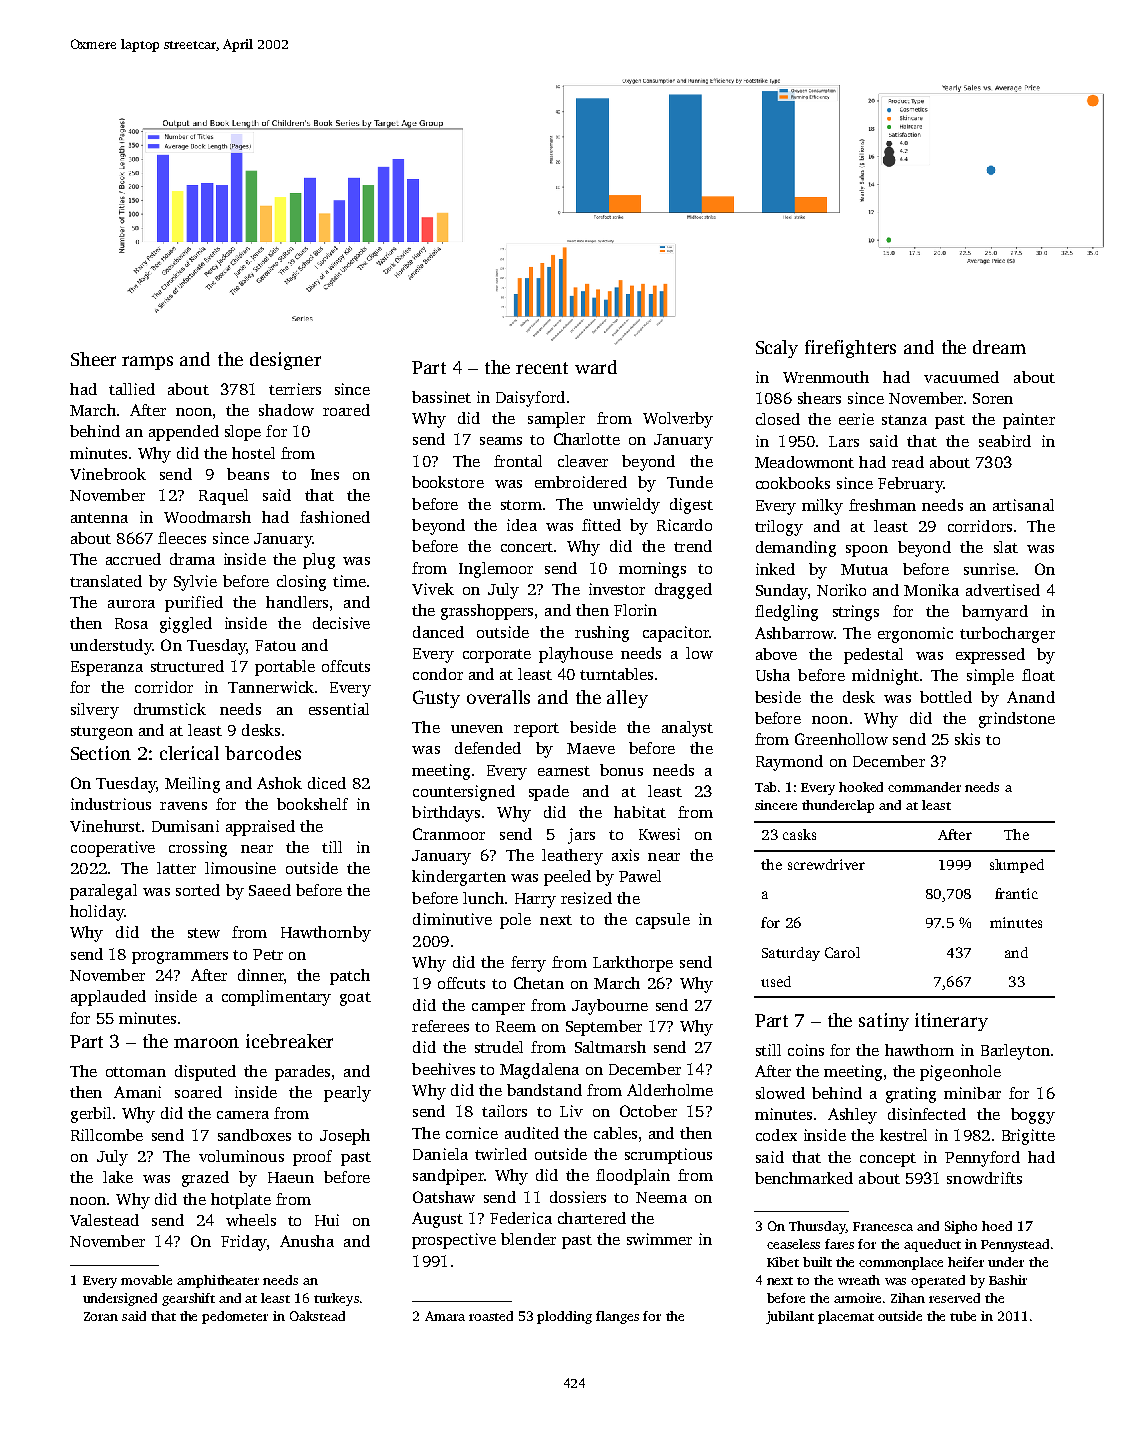 The width and height of the screenshot is (1125, 1456). What do you see at coordinates (187, 666) in the screenshot?
I see `structured` at bounding box center [187, 666].
